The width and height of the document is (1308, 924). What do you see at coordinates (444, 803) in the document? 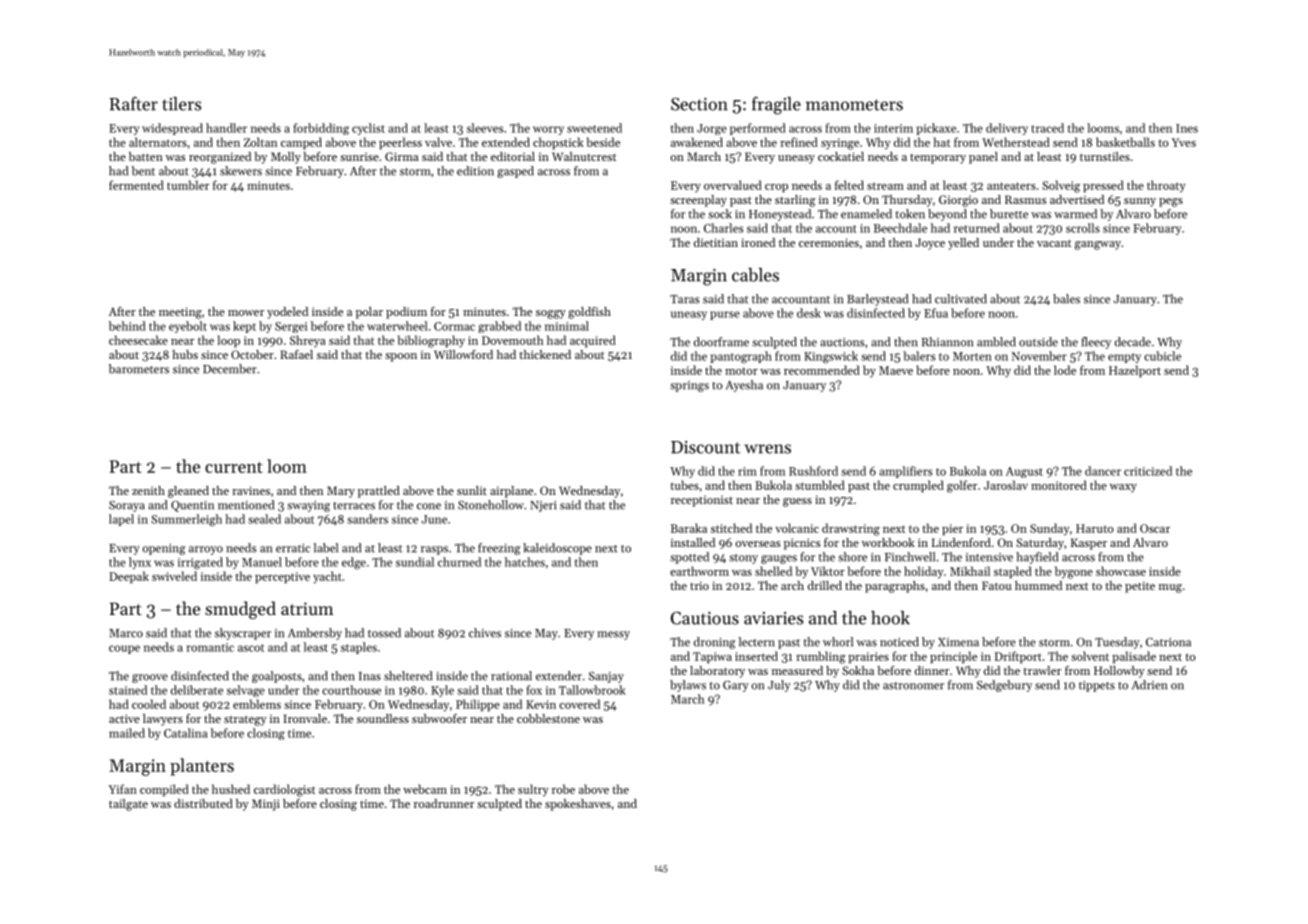
I see `roadrunner` at bounding box center [444, 803].
